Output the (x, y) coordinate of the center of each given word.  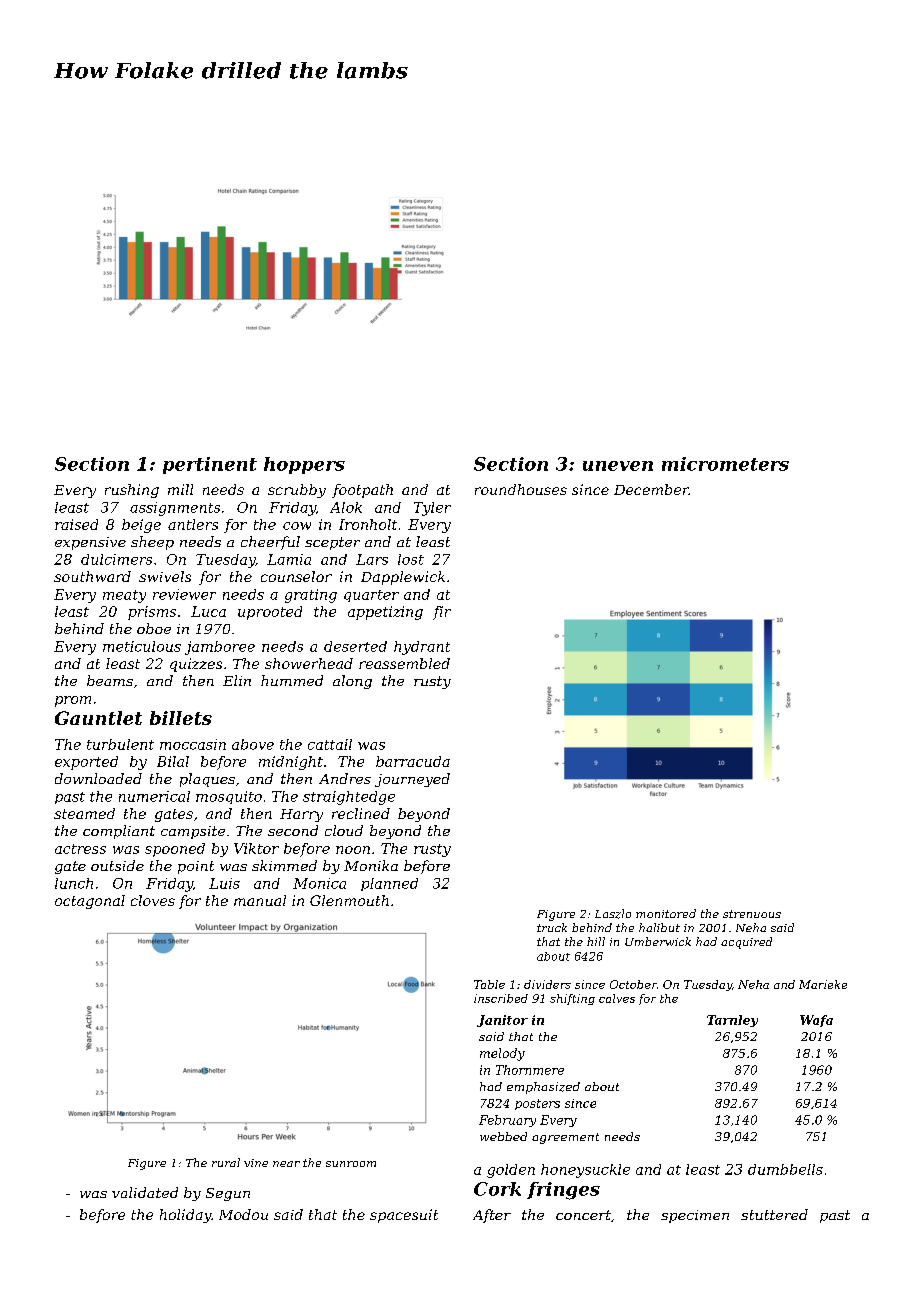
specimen (695, 1216)
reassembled (404, 663)
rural (226, 1162)
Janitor (502, 1021)
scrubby (297, 491)
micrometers (725, 464)
